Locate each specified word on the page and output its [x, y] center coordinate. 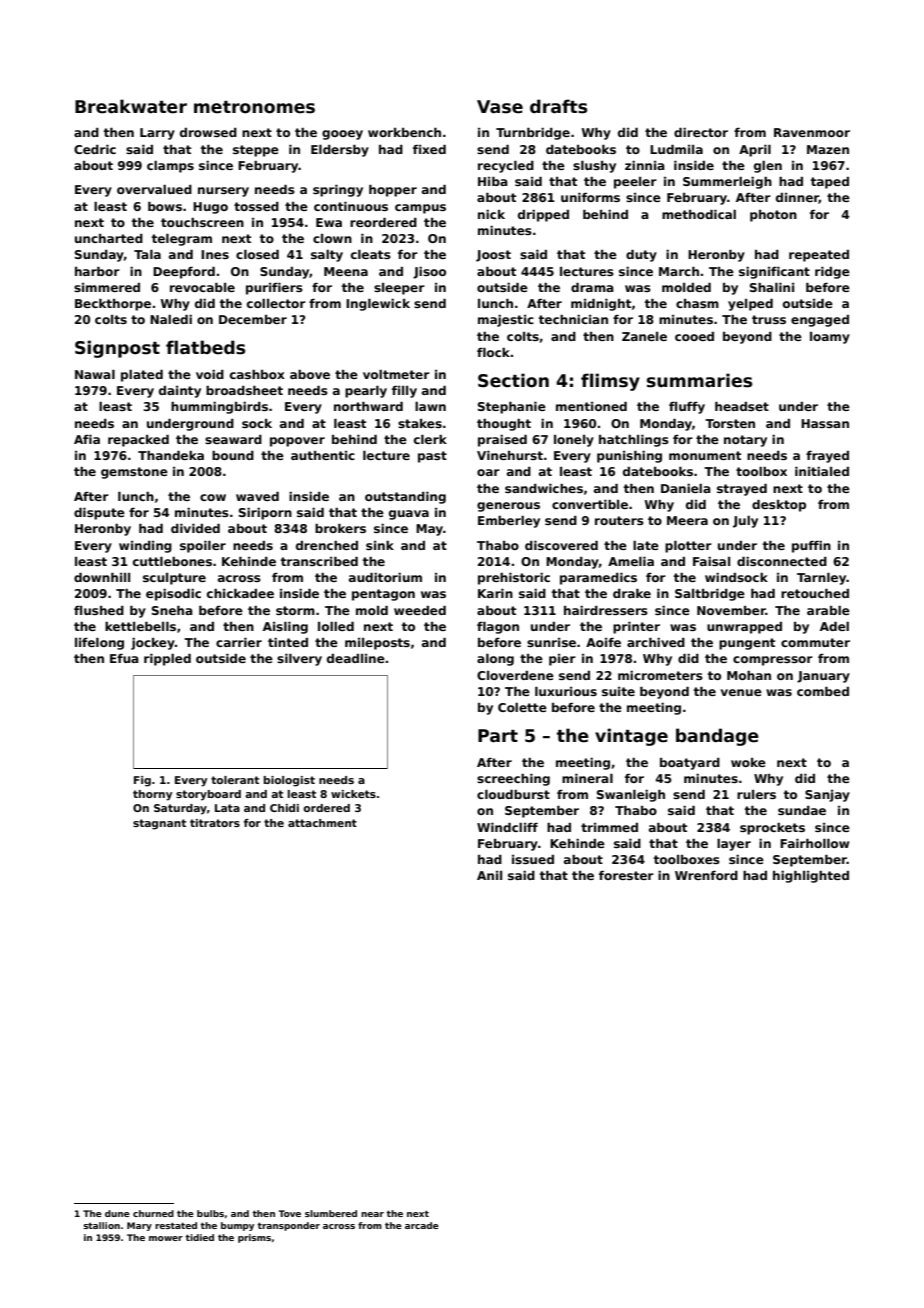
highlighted [811, 877]
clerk [430, 439]
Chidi [284, 808]
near [372, 1214]
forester [626, 875]
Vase [500, 107]
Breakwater [131, 106]
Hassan [825, 423]
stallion [101, 1225]
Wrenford [706, 875]
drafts [558, 106]
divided [195, 528]
